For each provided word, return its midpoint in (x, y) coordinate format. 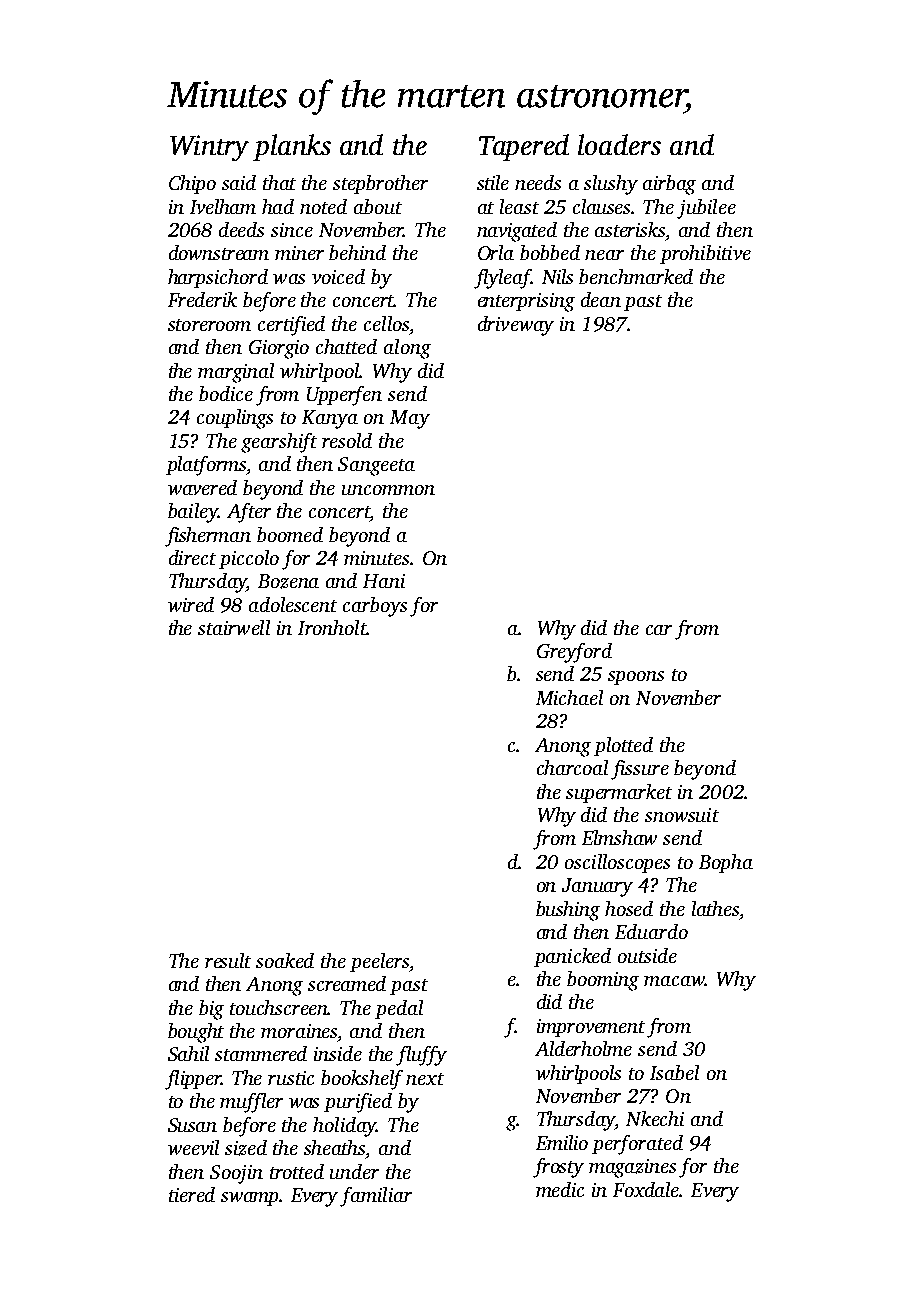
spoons (636, 678)
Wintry (209, 148)
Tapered (524, 147)
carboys (375, 607)
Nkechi (655, 1118)
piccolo (249, 559)
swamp (249, 1199)
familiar (376, 1197)
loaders (619, 144)
